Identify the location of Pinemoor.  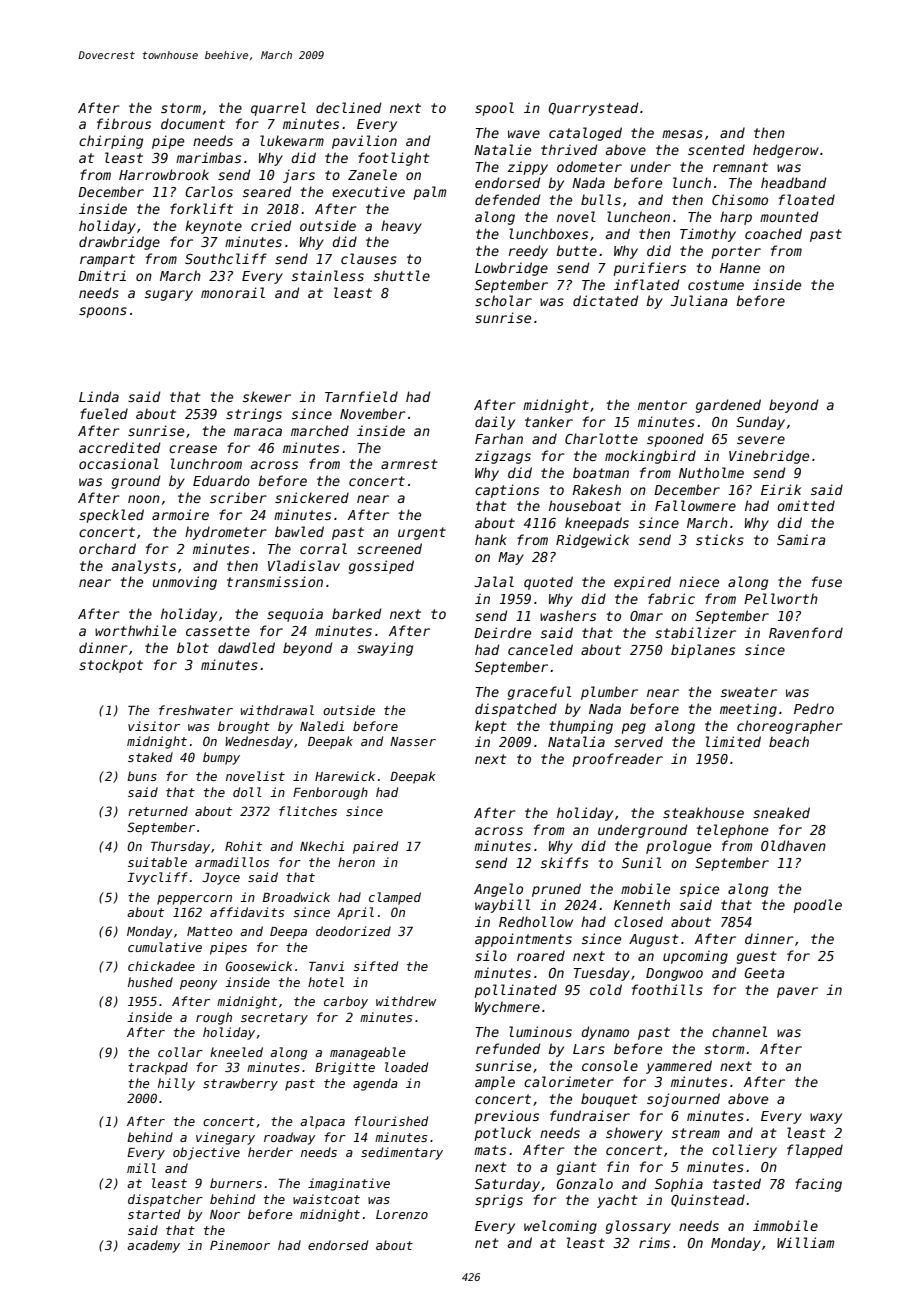
(240, 1245).
